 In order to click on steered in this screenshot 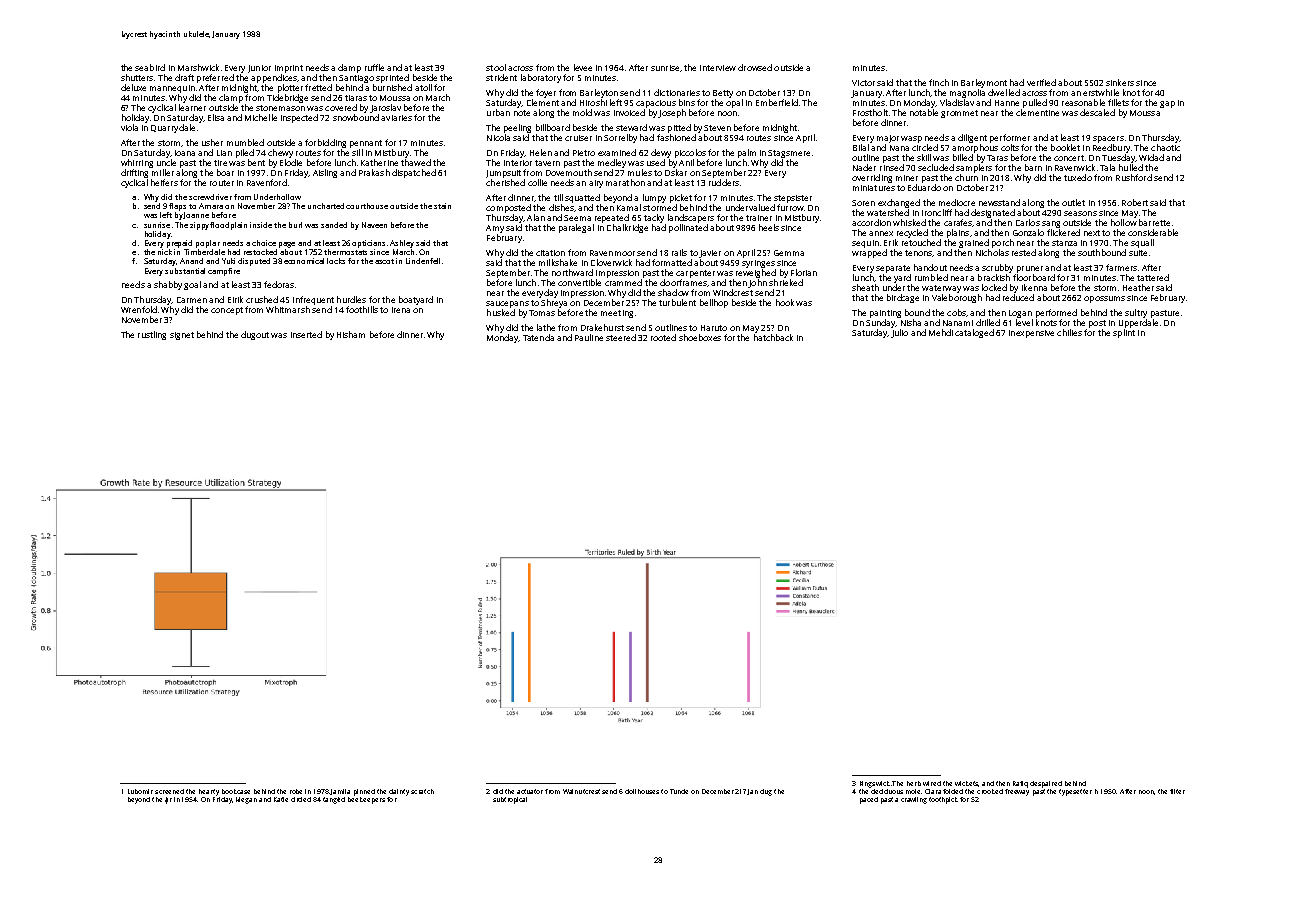, I will do `click(621, 337)`.
